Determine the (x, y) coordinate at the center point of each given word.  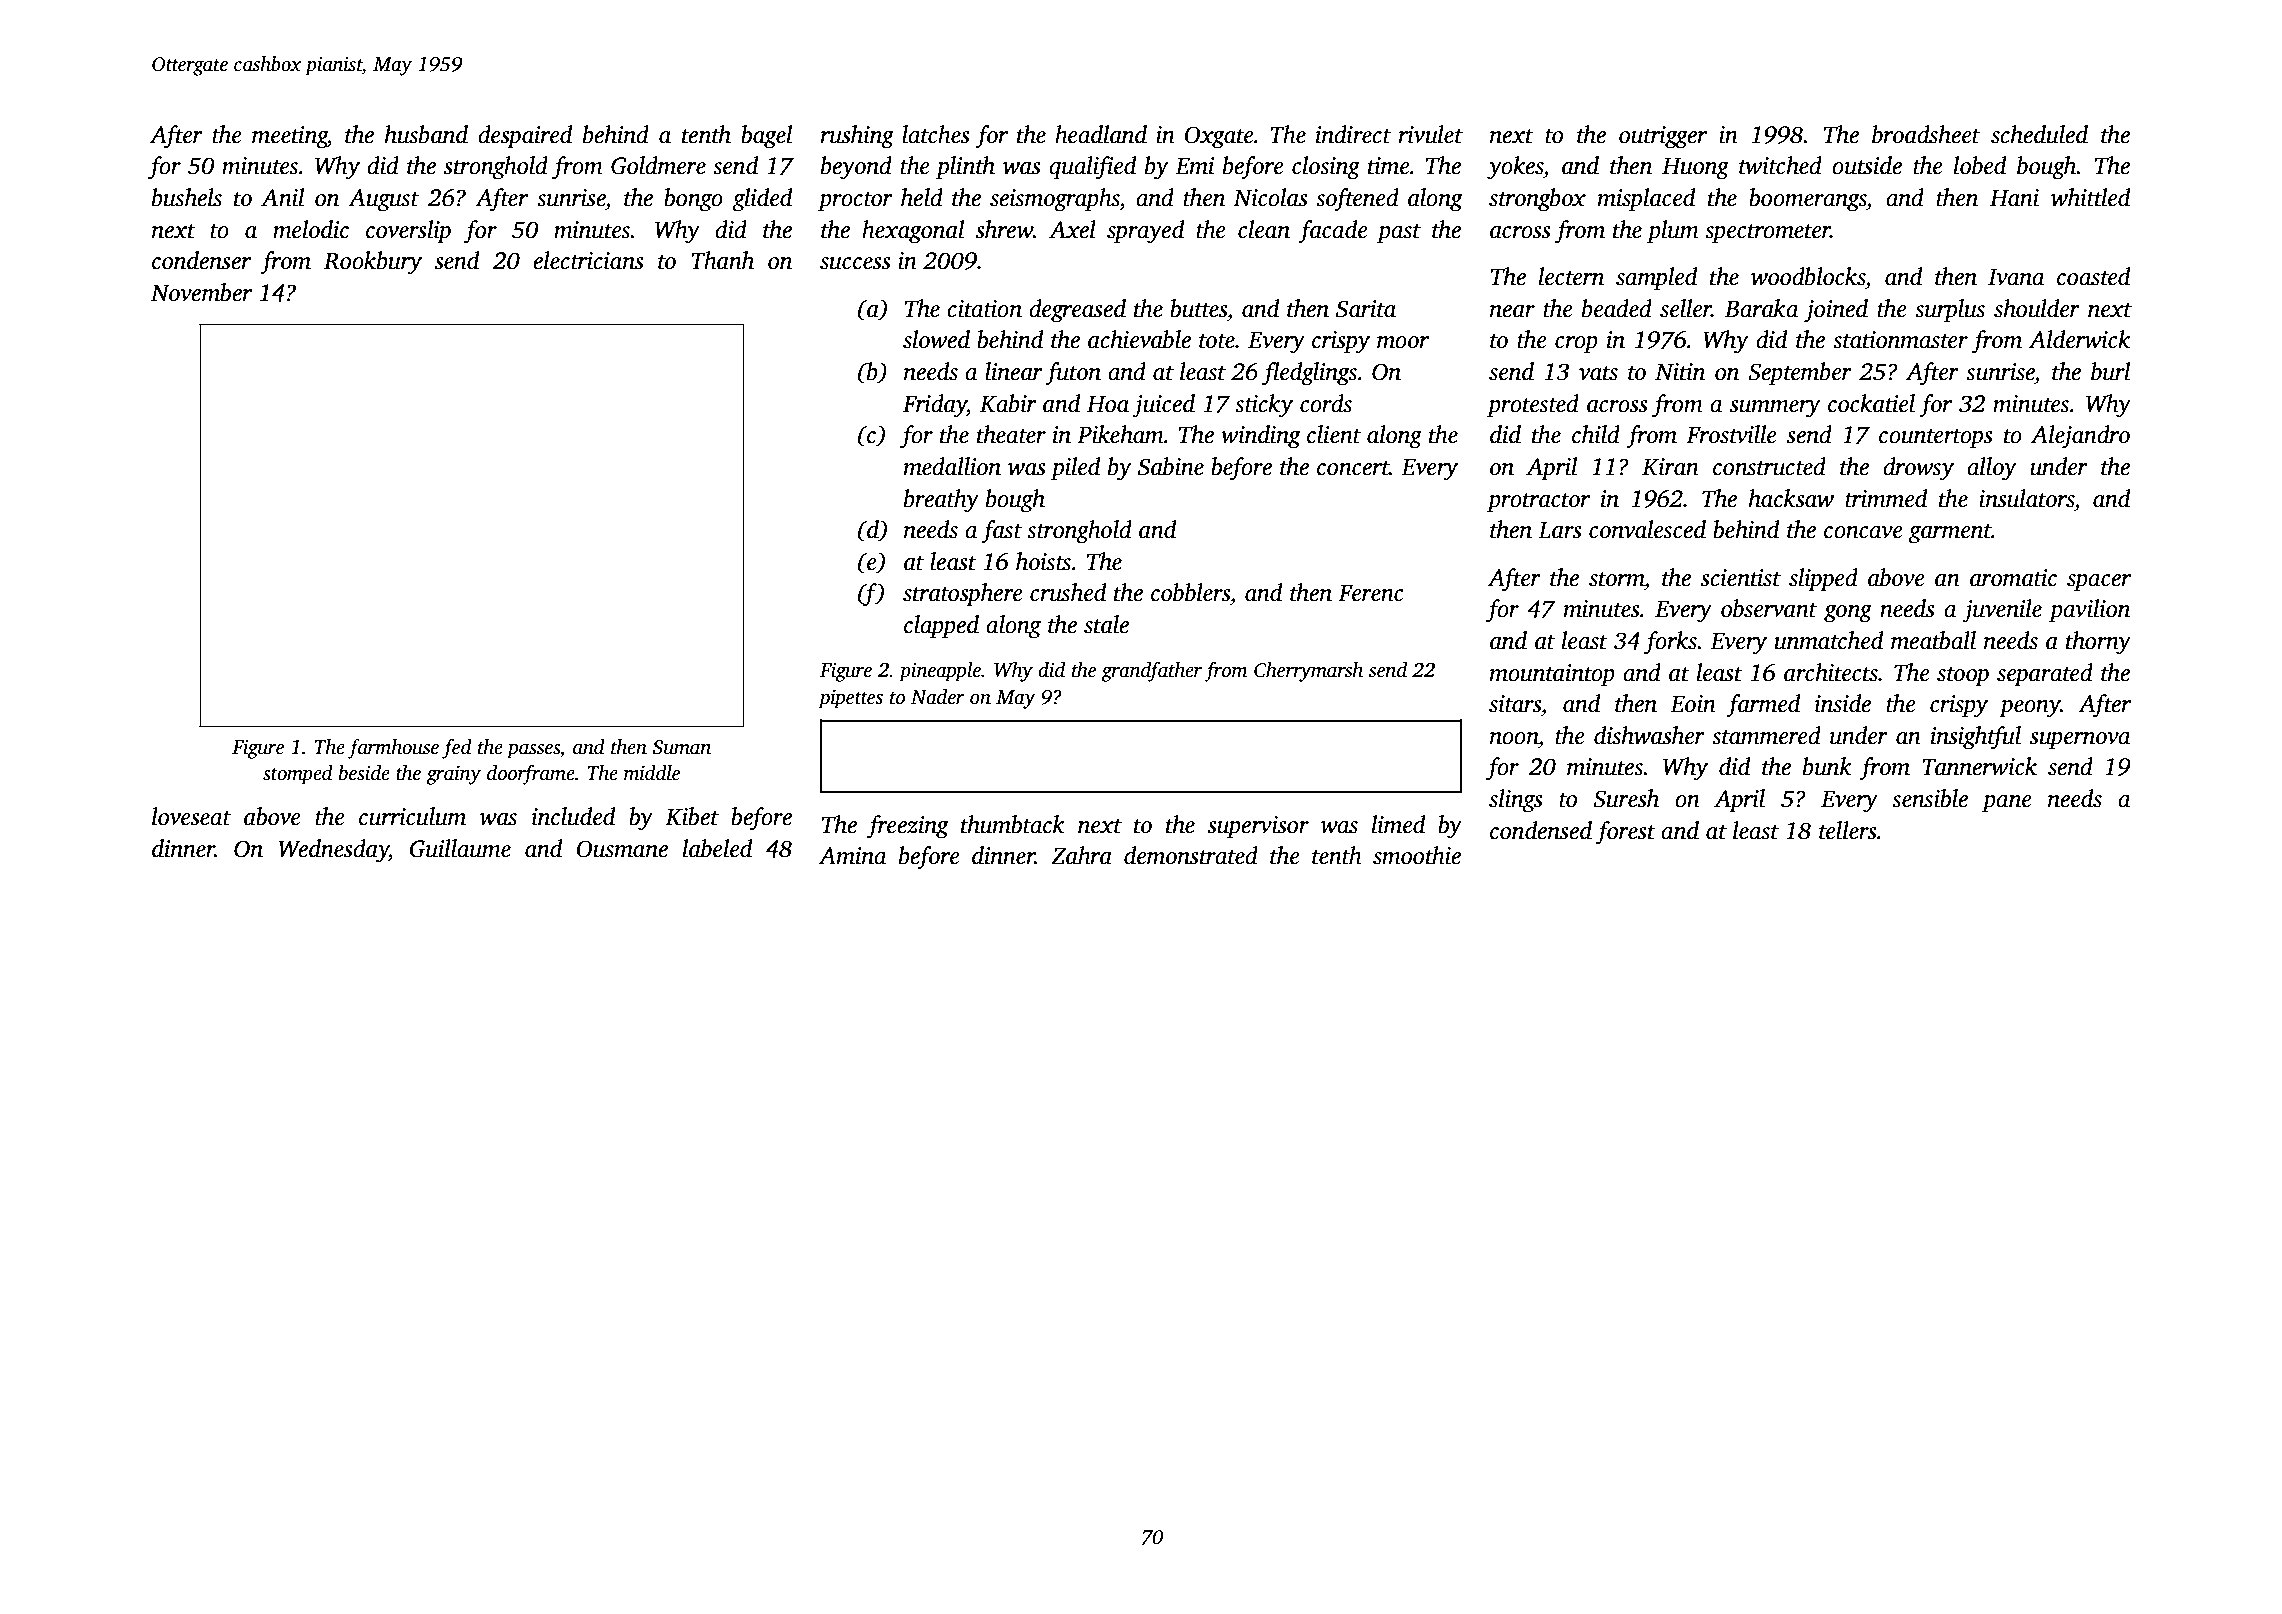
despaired (525, 137)
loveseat (191, 816)
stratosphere (963, 595)
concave (1863, 532)
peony (2030, 709)
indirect (1353, 134)
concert (1353, 468)
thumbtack (1013, 824)
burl (2110, 371)
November (201, 292)
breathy (941, 501)
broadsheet (1926, 134)
